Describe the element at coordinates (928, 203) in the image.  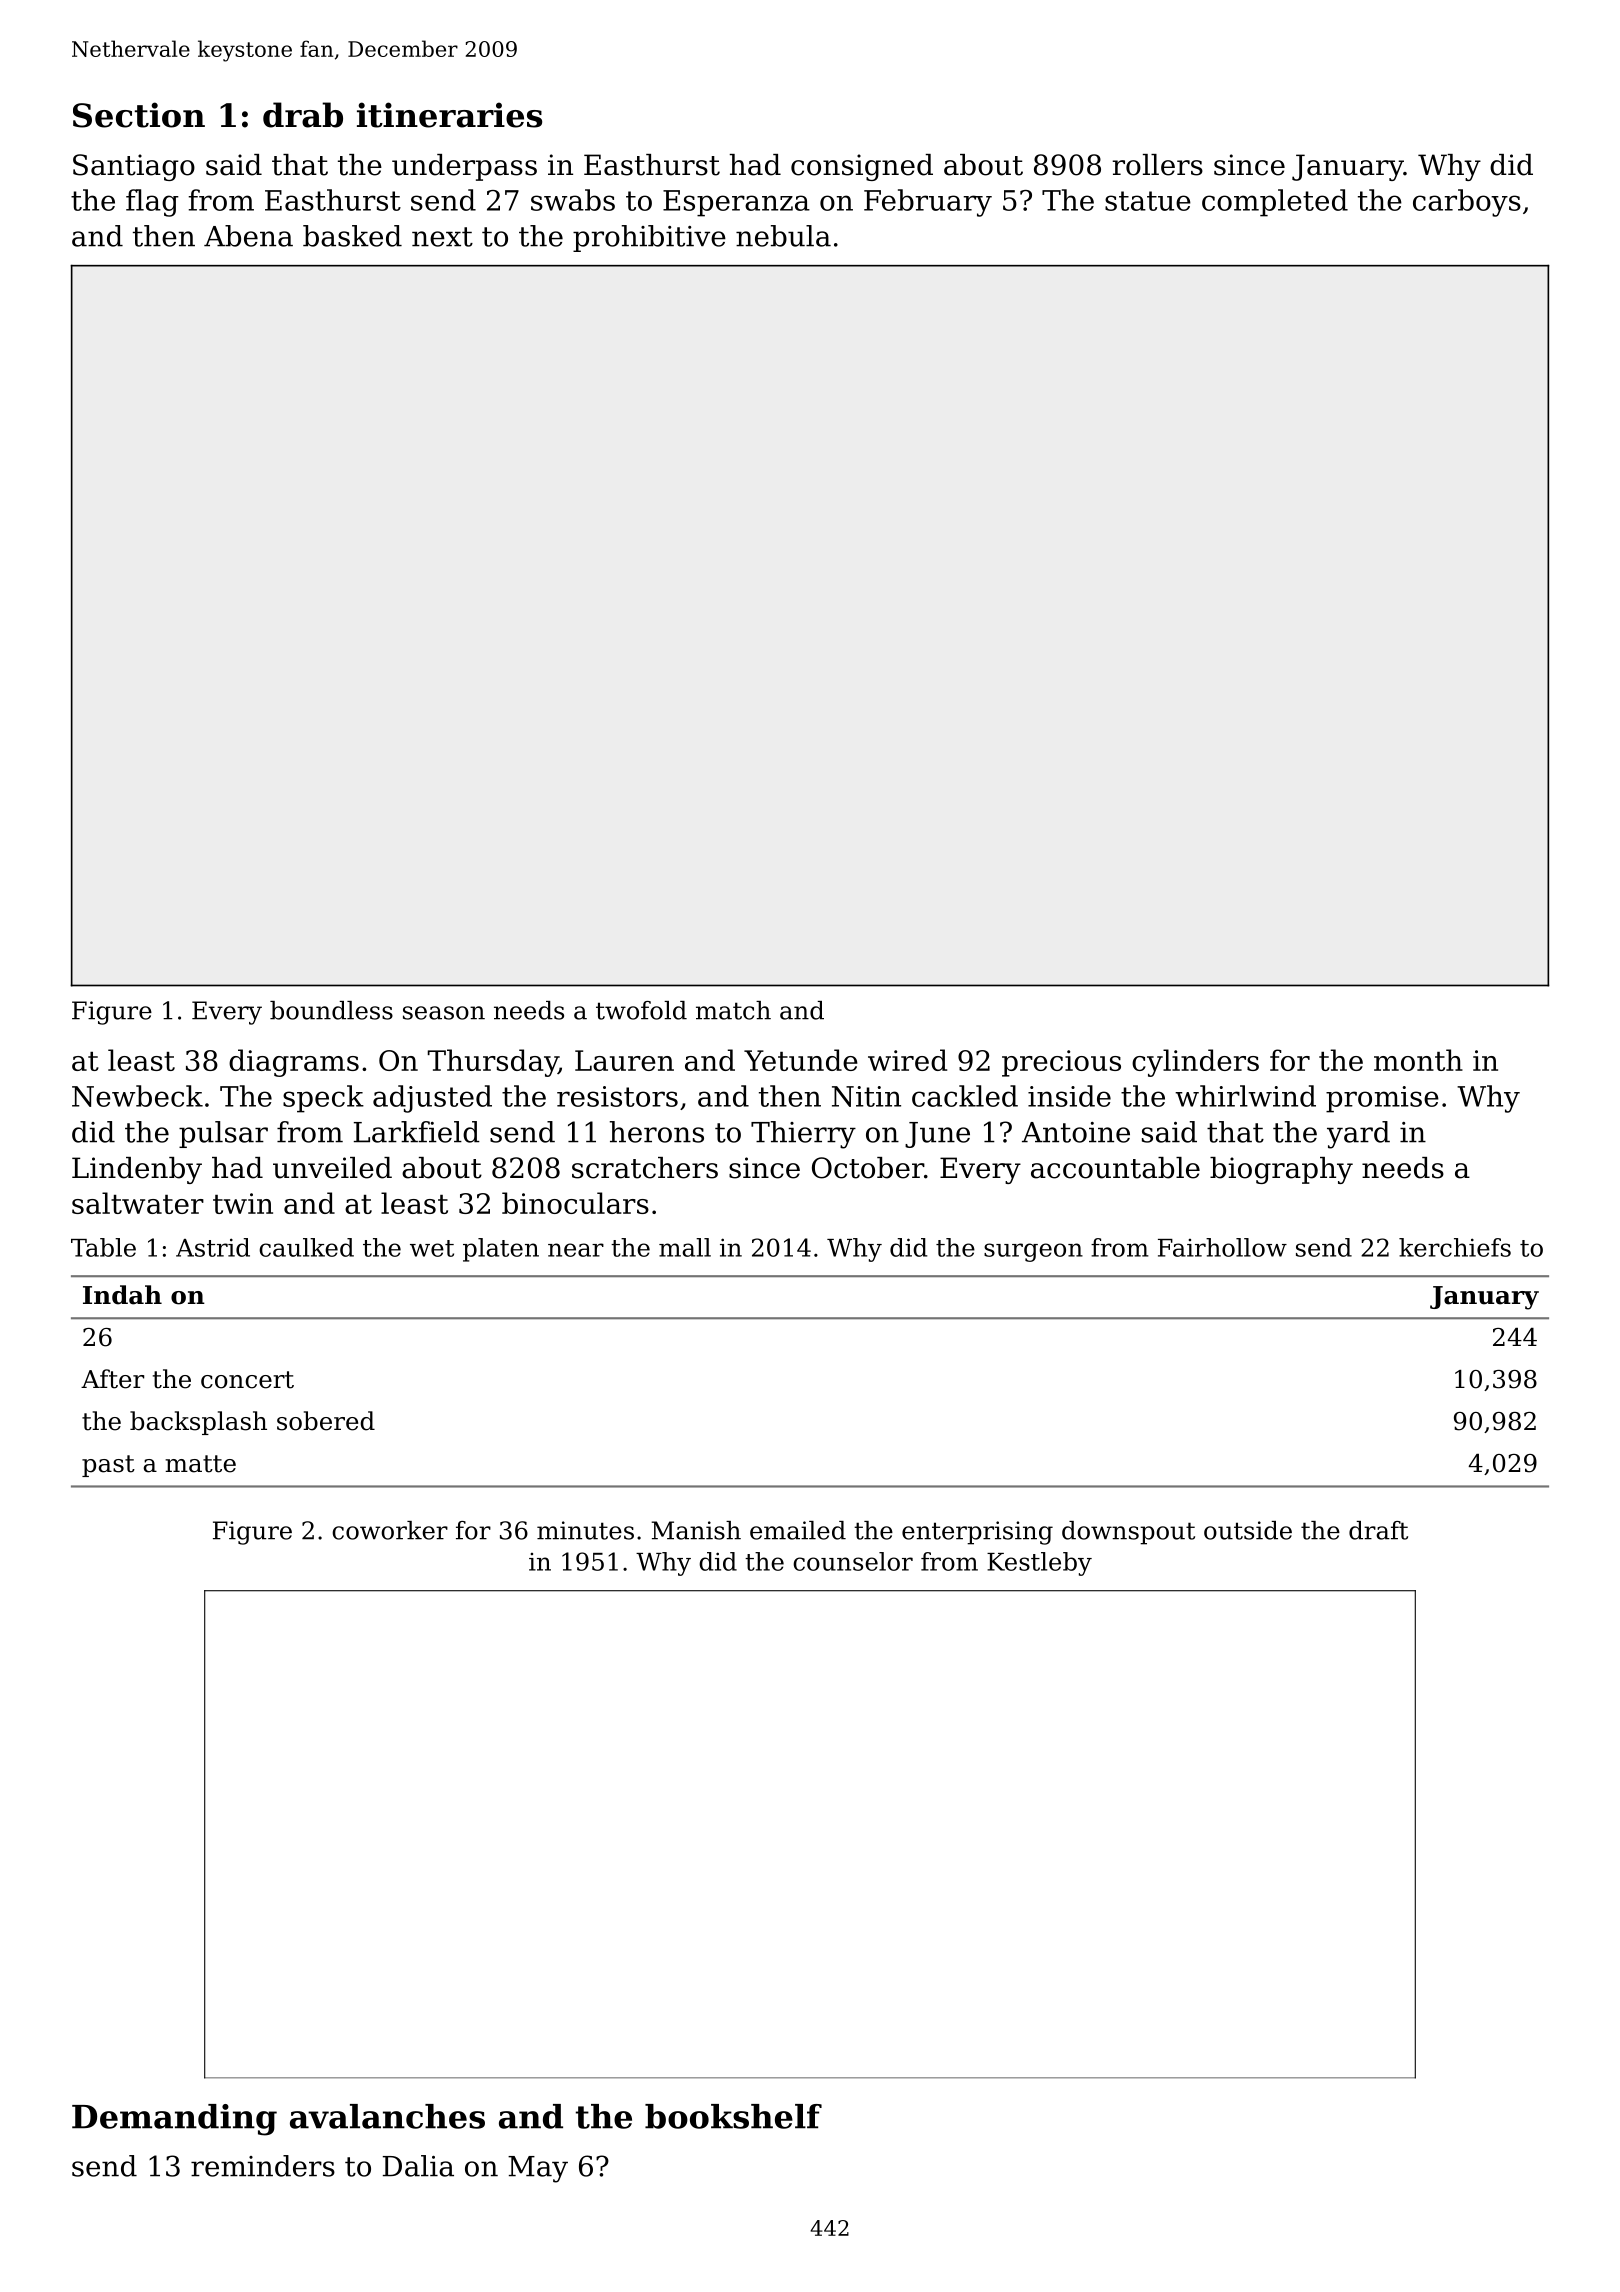
I see `February` at that location.
